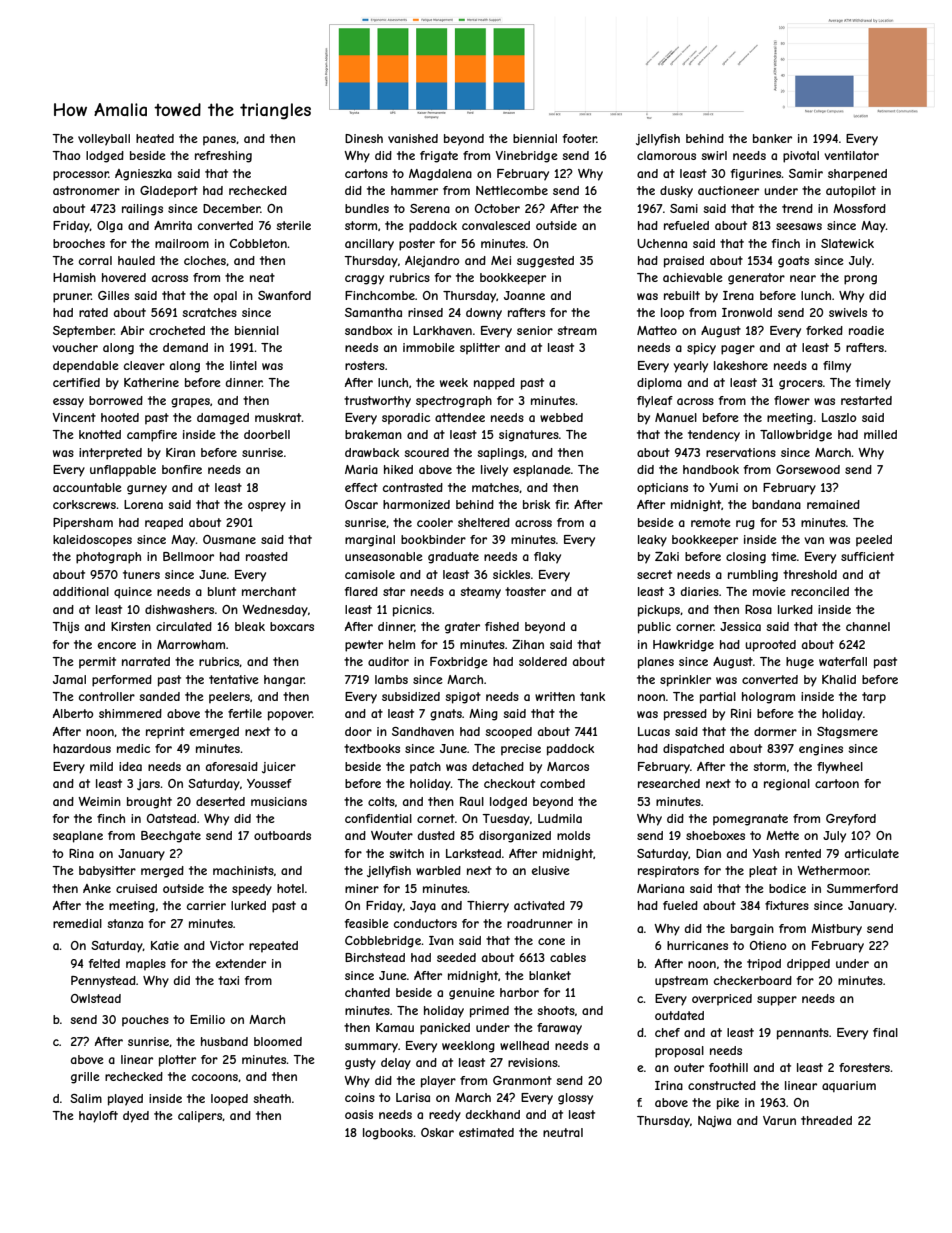 This document has width=952, height=1233. Describe the element at coordinates (279, 768) in the document. I see `juicer` at that location.
